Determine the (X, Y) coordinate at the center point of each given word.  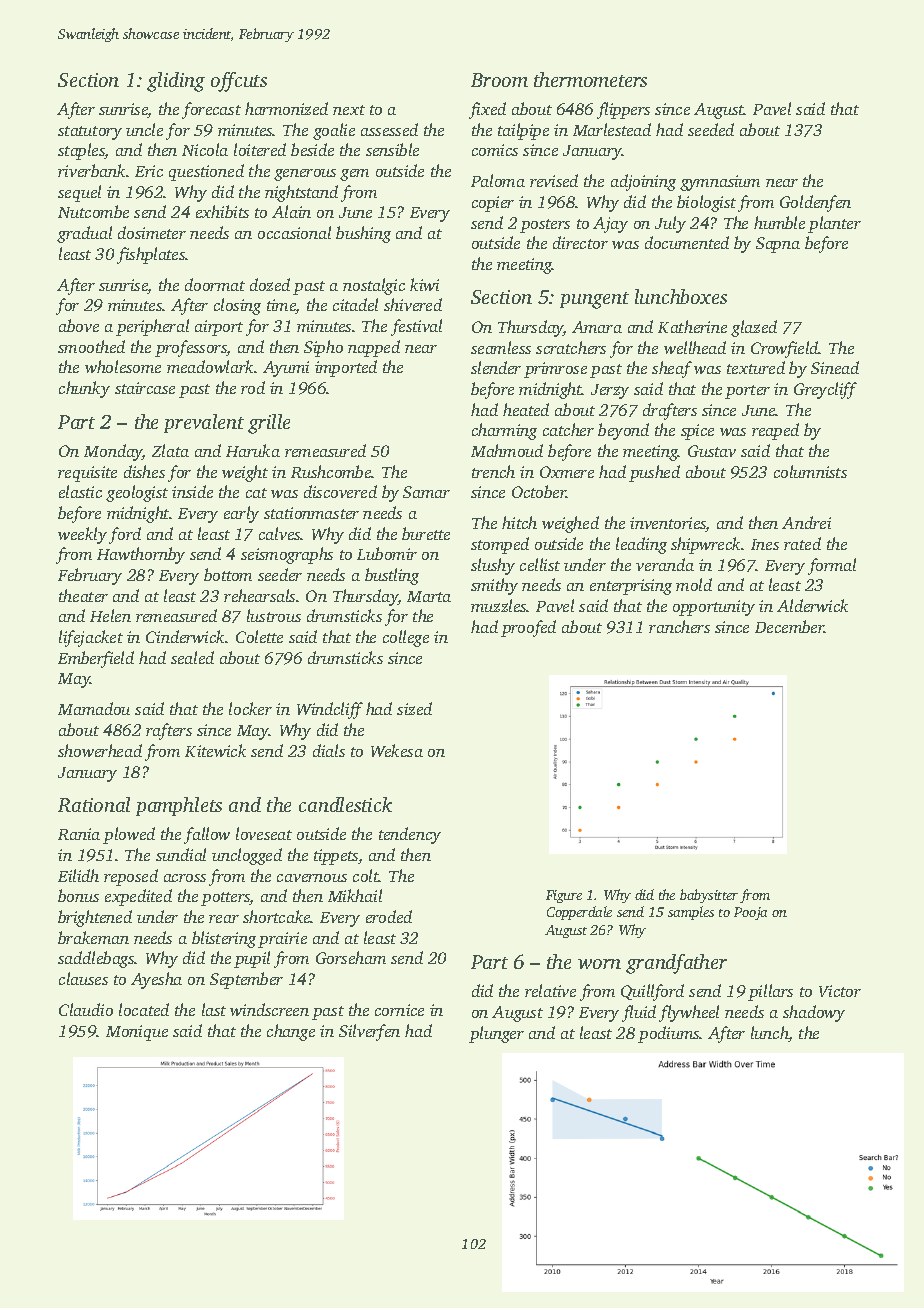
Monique (137, 1033)
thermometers (590, 79)
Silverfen (369, 1032)
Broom (499, 80)
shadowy (814, 1013)
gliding (176, 82)
